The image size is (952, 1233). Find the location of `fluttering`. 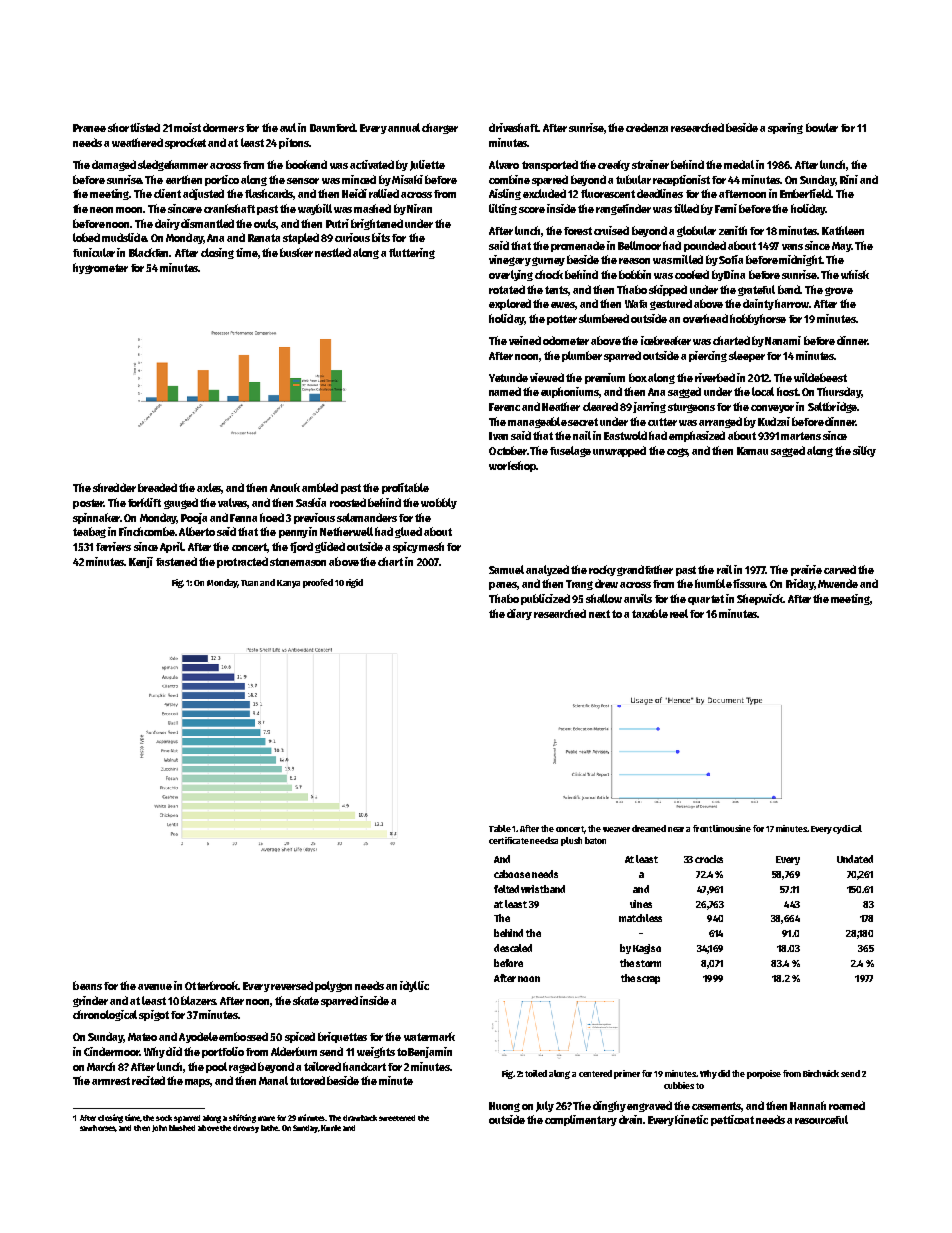

fluttering is located at coordinates (412, 253).
